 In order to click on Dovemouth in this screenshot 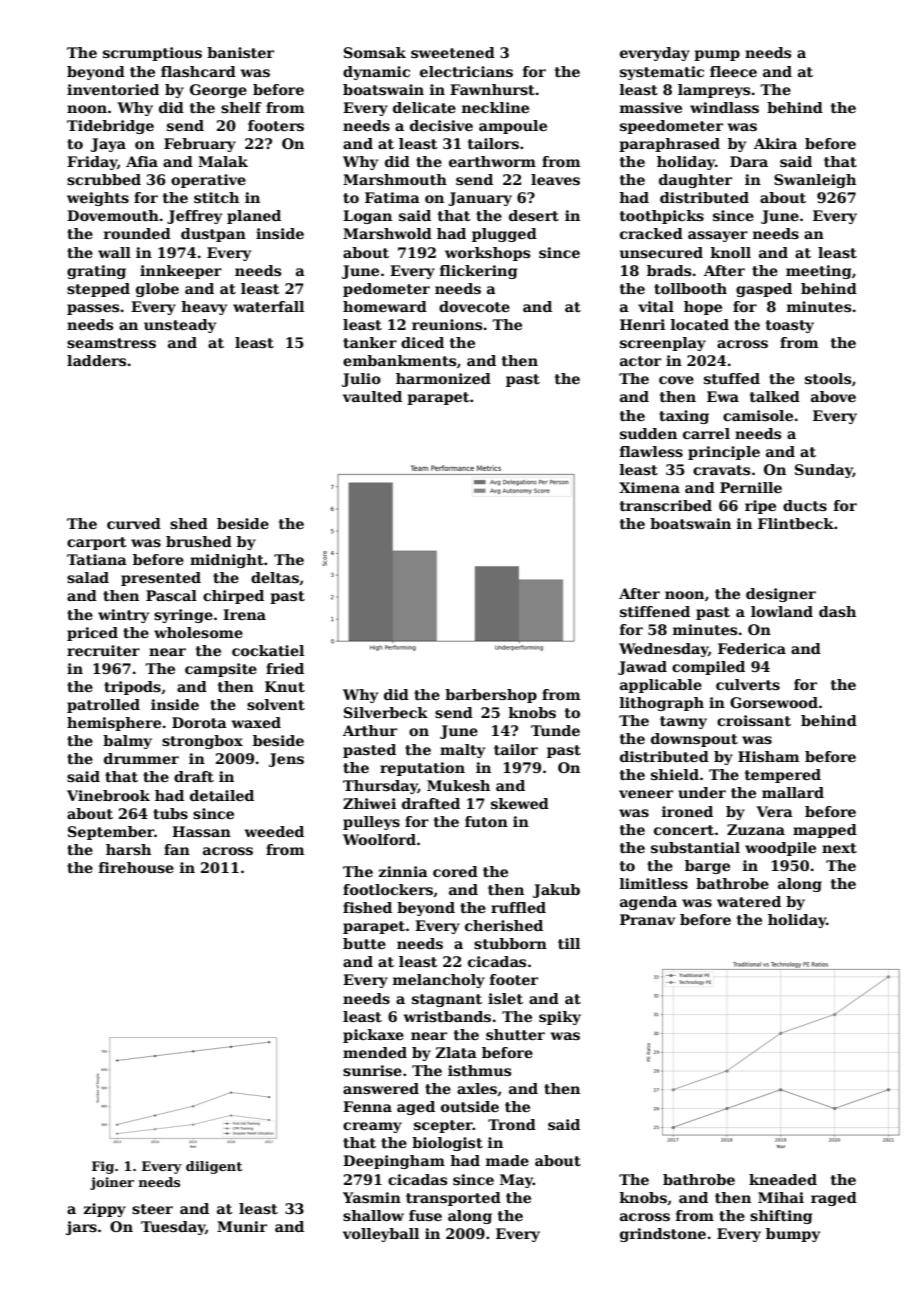, I will do `click(113, 215)`.
